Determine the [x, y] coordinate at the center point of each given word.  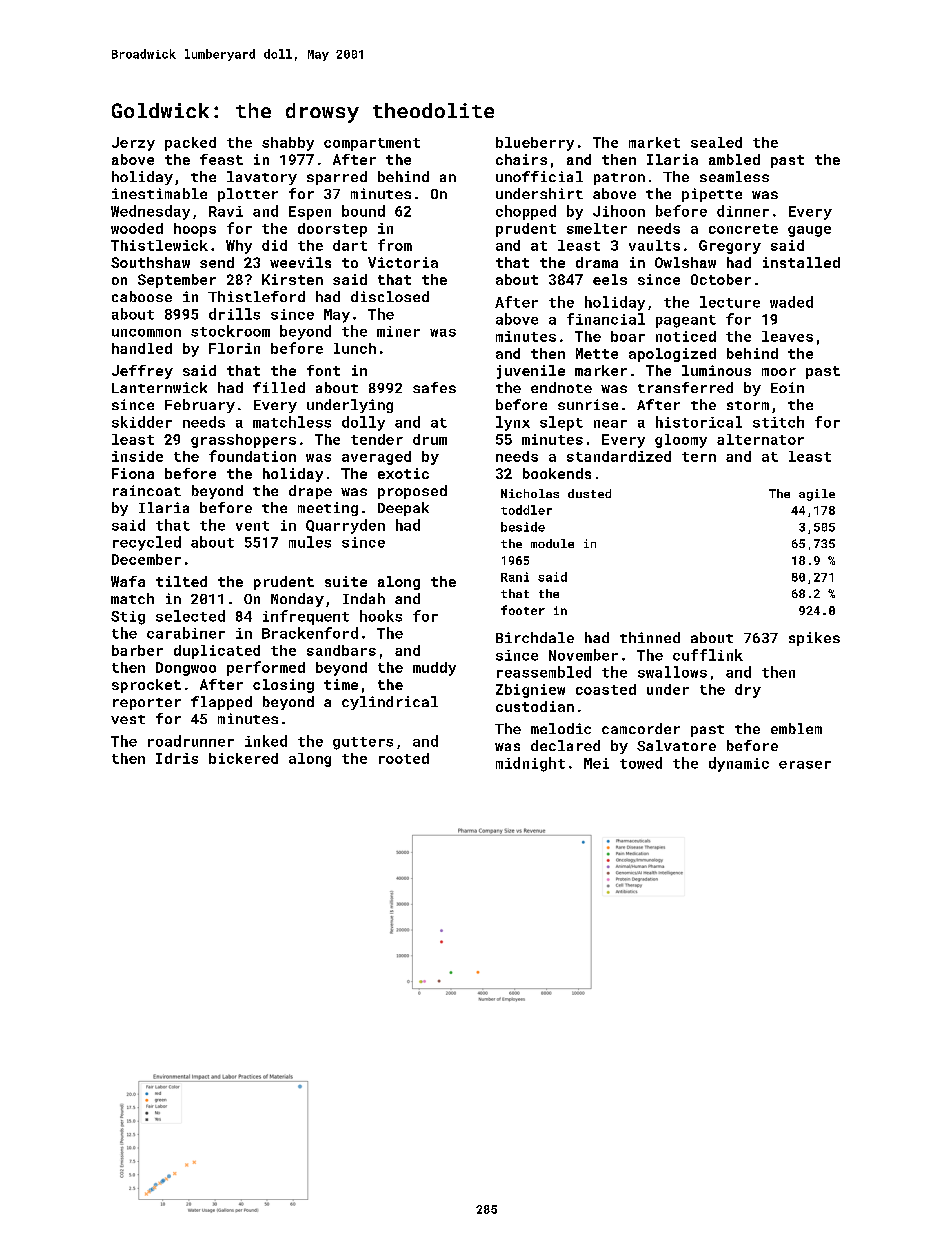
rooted [404, 758]
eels [610, 279]
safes [434, 387]
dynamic [739, 764]
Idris [177, 758]
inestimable [159, 193]
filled [279, 387]
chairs [521, 159]
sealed [716, 142]
